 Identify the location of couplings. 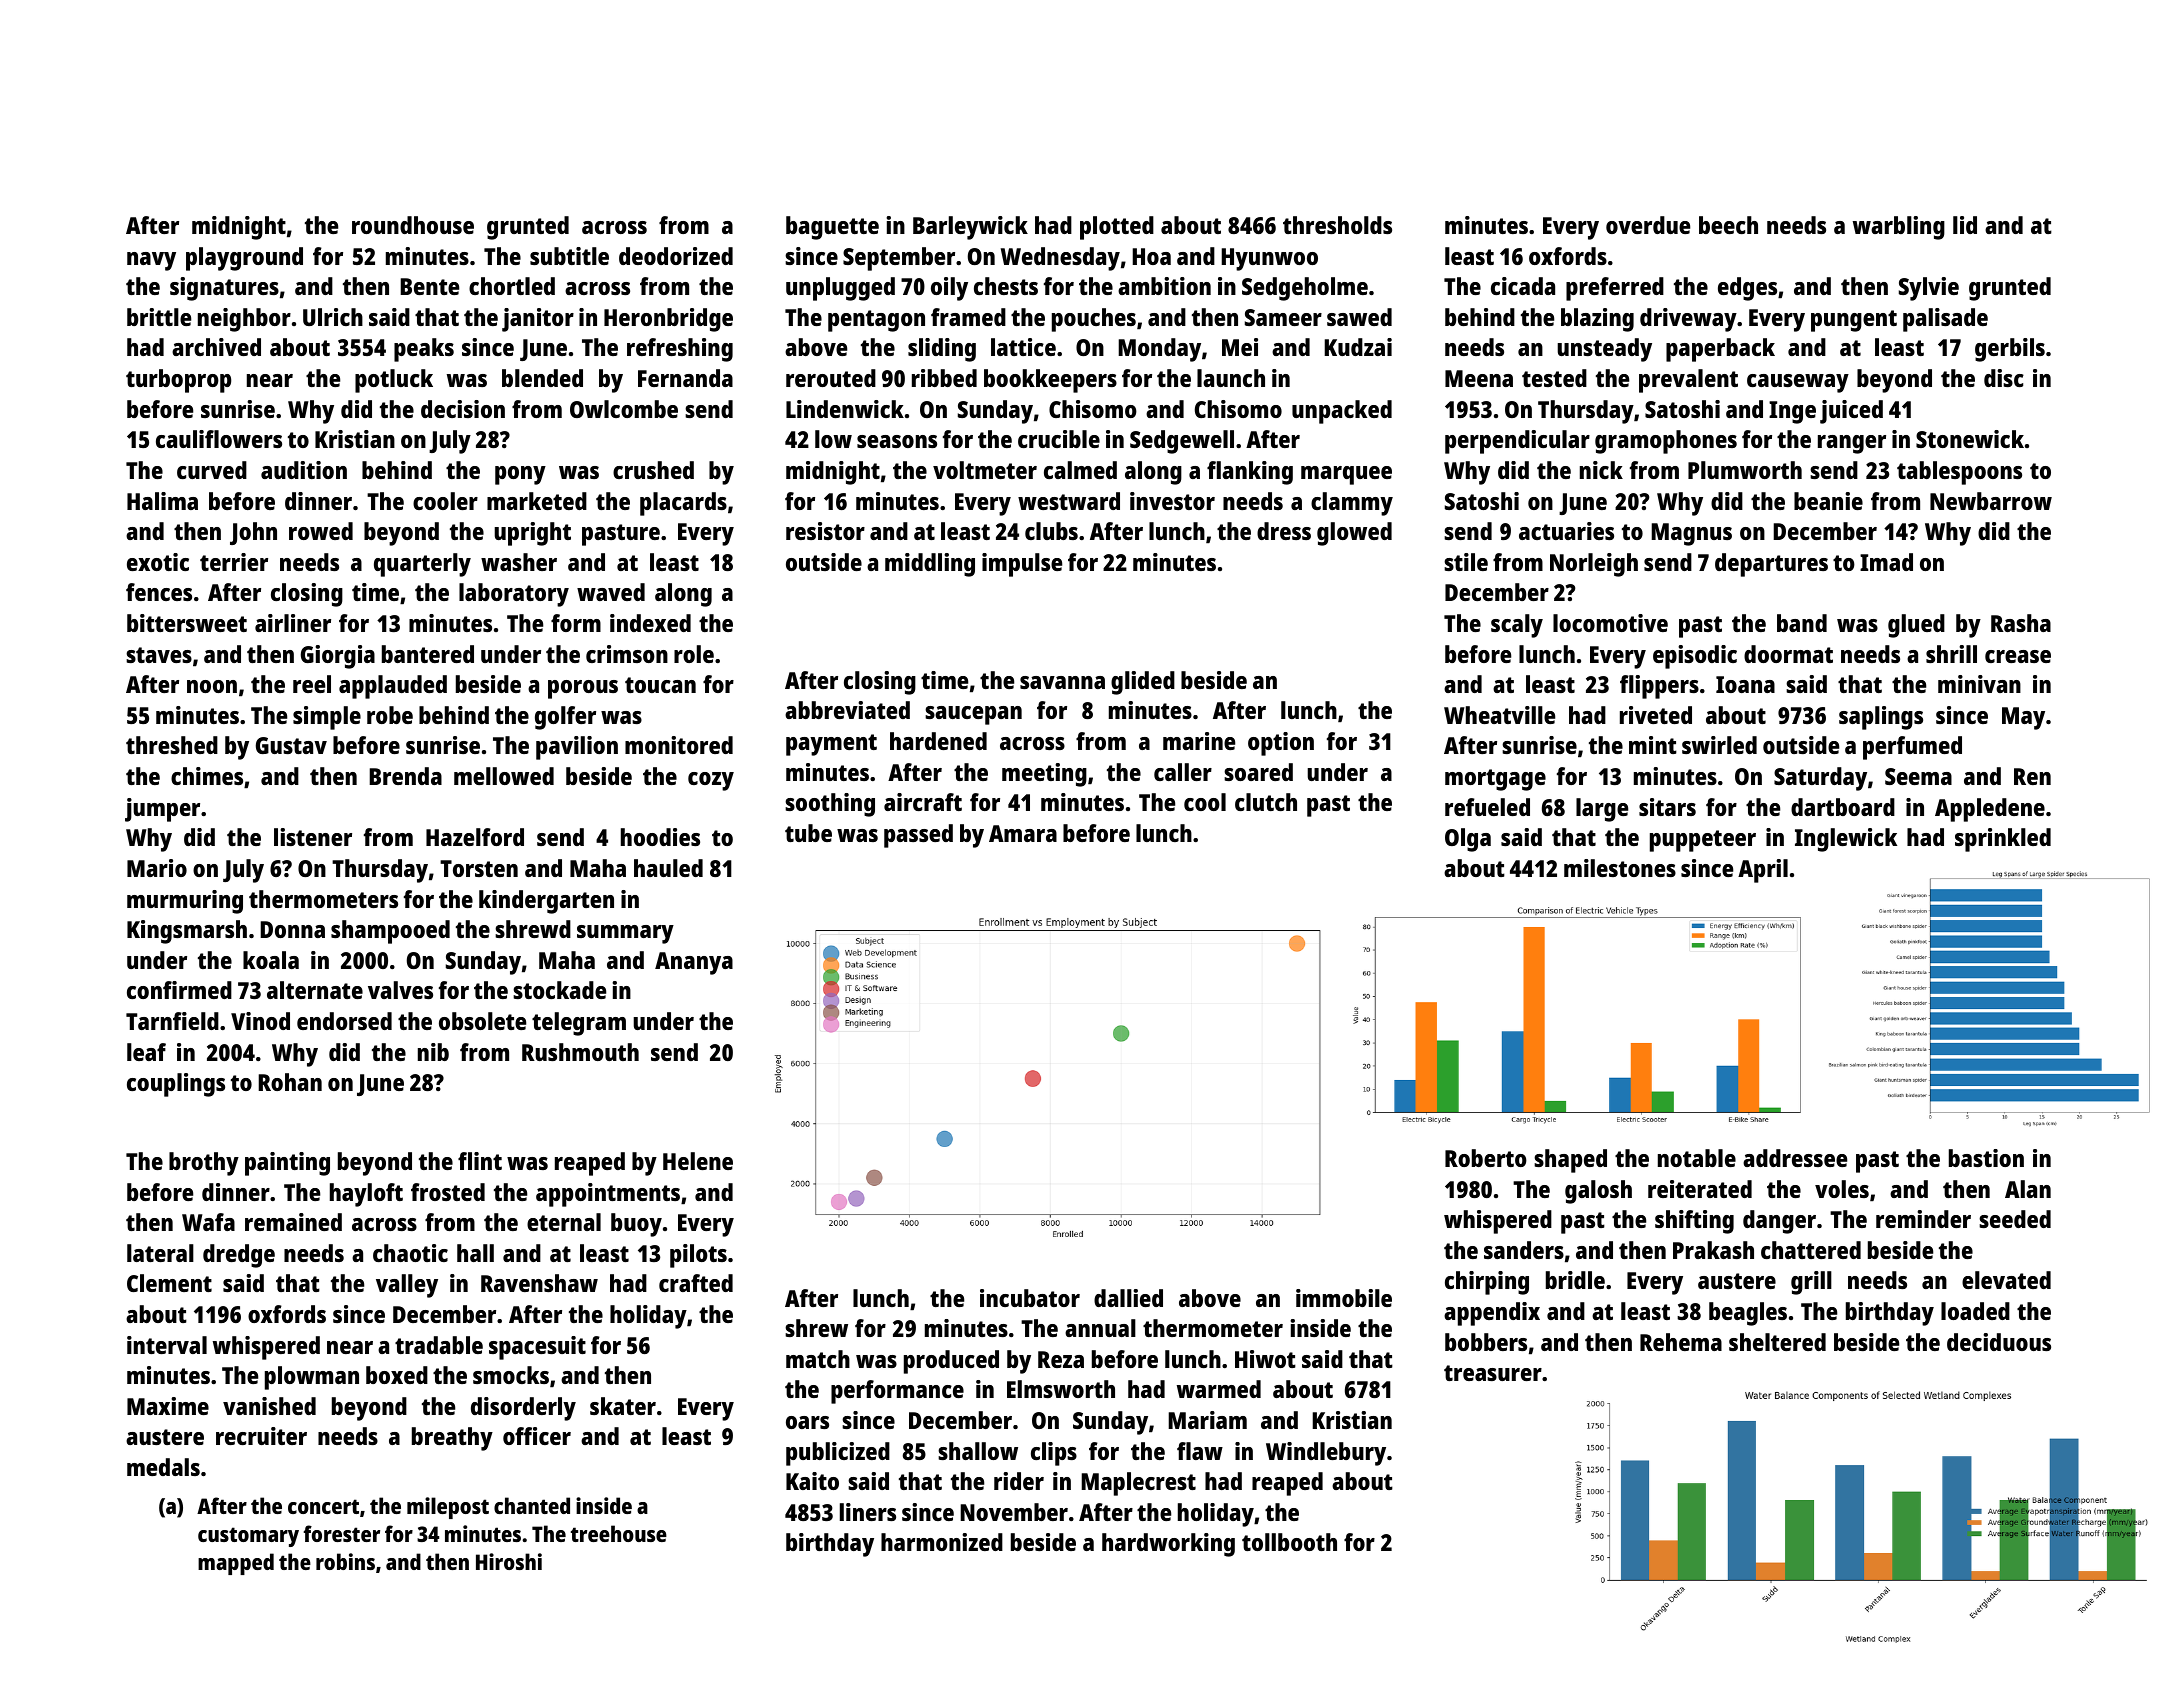
(176, 1085).
